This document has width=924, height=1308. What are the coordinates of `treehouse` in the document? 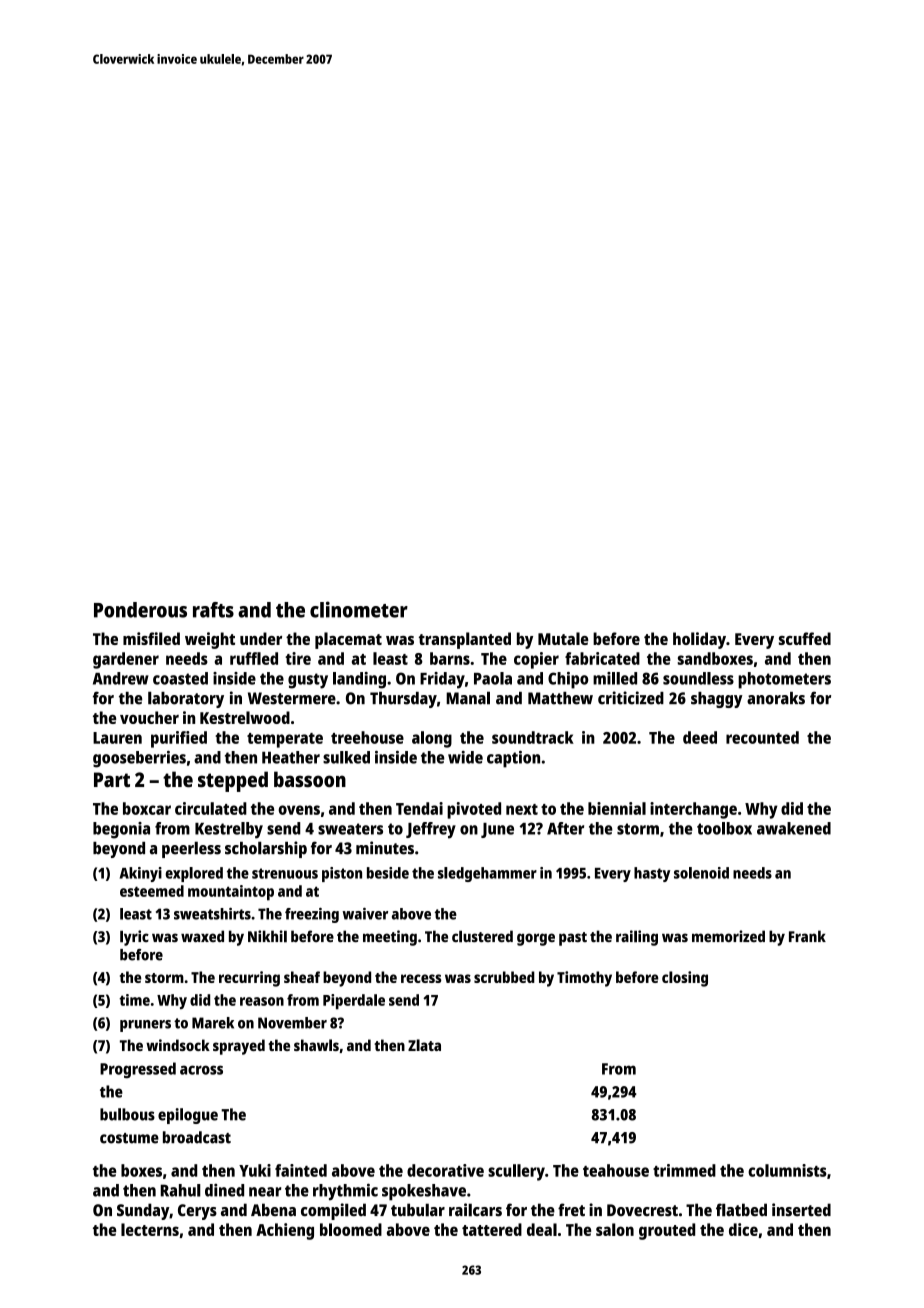 It's located at (367, 737).
